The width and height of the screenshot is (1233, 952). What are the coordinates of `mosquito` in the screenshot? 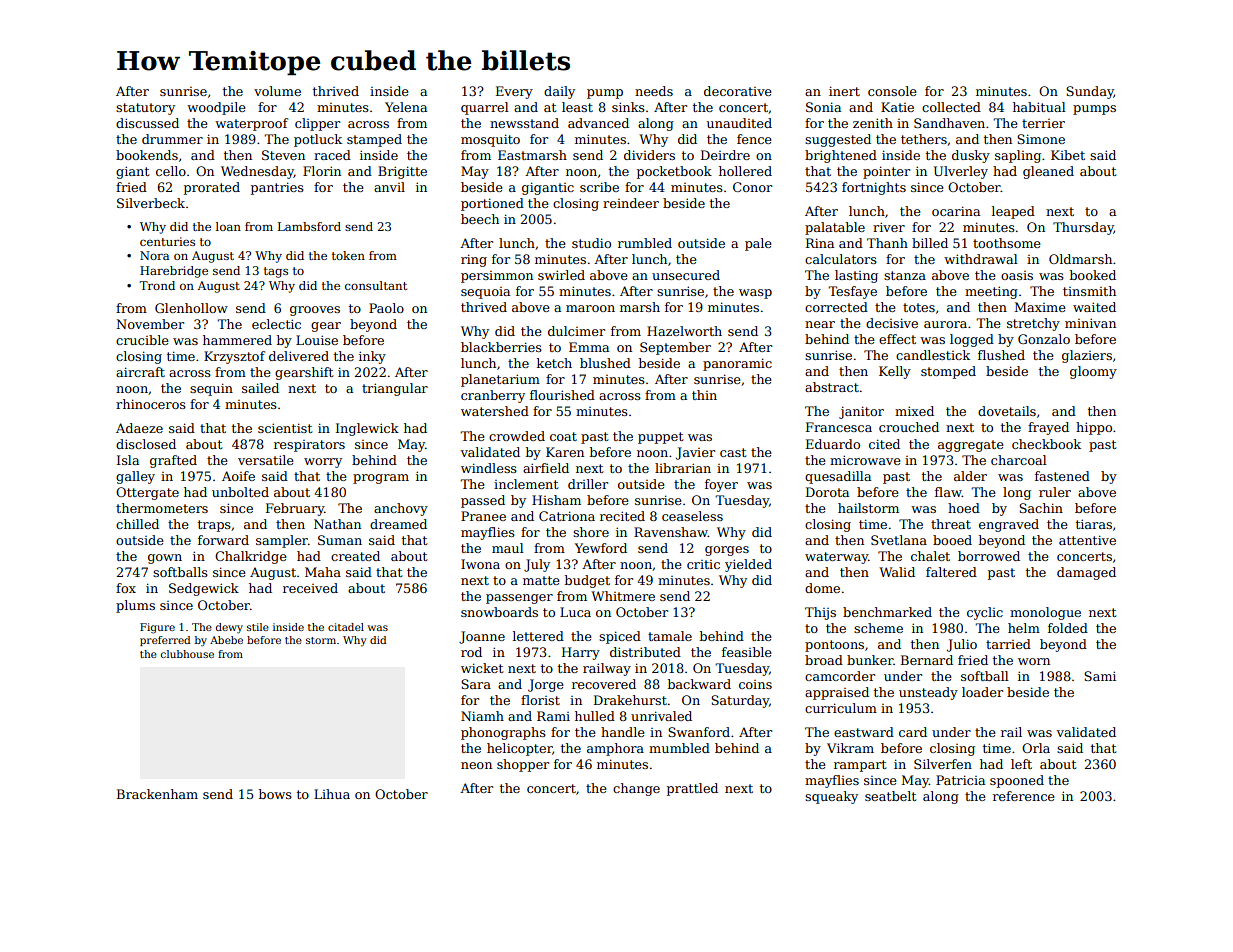 It's located at (490, 140).
